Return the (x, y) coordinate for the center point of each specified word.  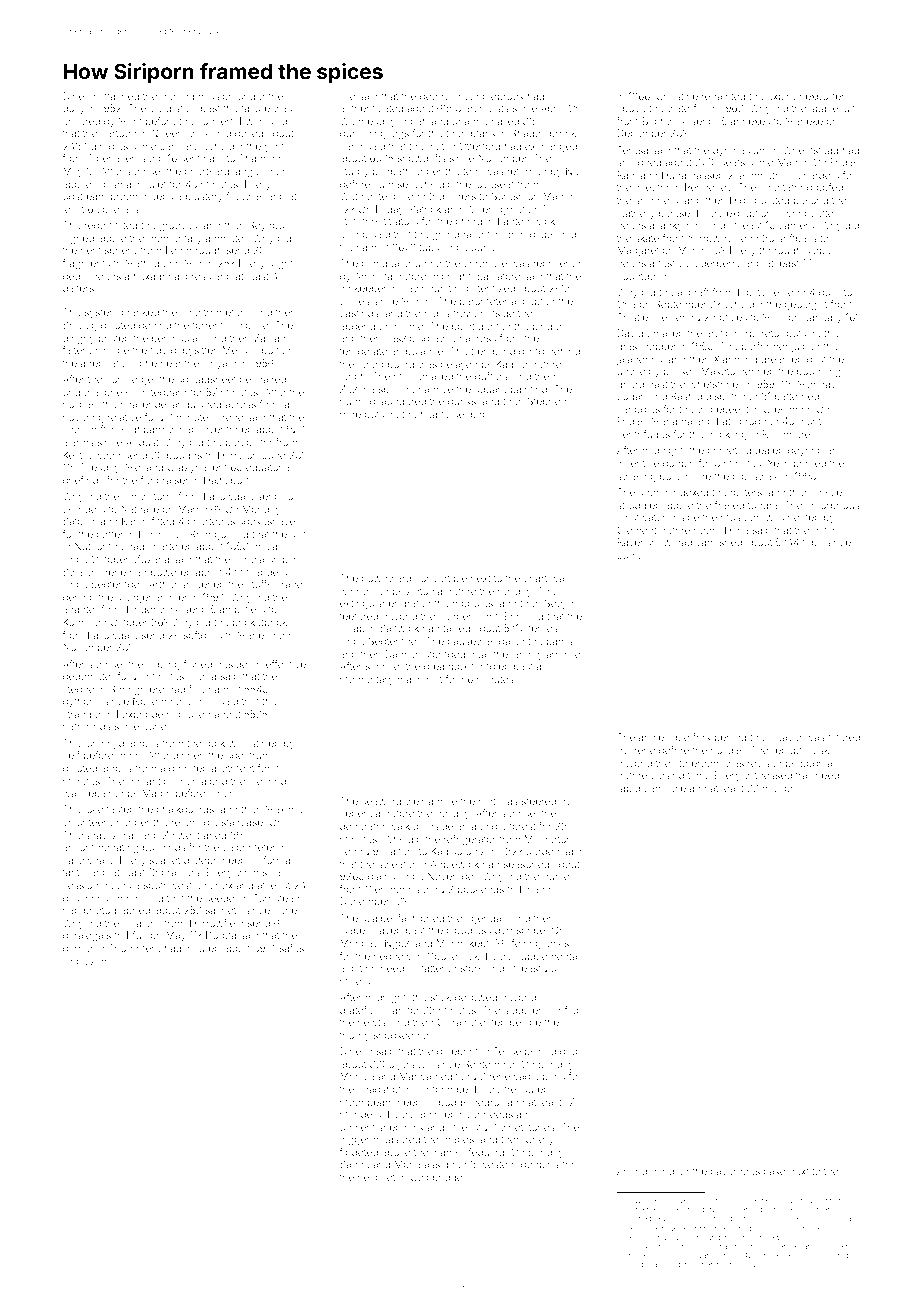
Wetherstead (369, 196)
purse (556, 878)
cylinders (84, 510)
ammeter (226, 238)
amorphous (833, 506)
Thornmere (135, 948)
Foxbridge (140, 715)
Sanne (355, 1164)
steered (539, 801)
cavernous (735, 1172)
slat (298, 534)
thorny (355, 1036)
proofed (825, 188)
